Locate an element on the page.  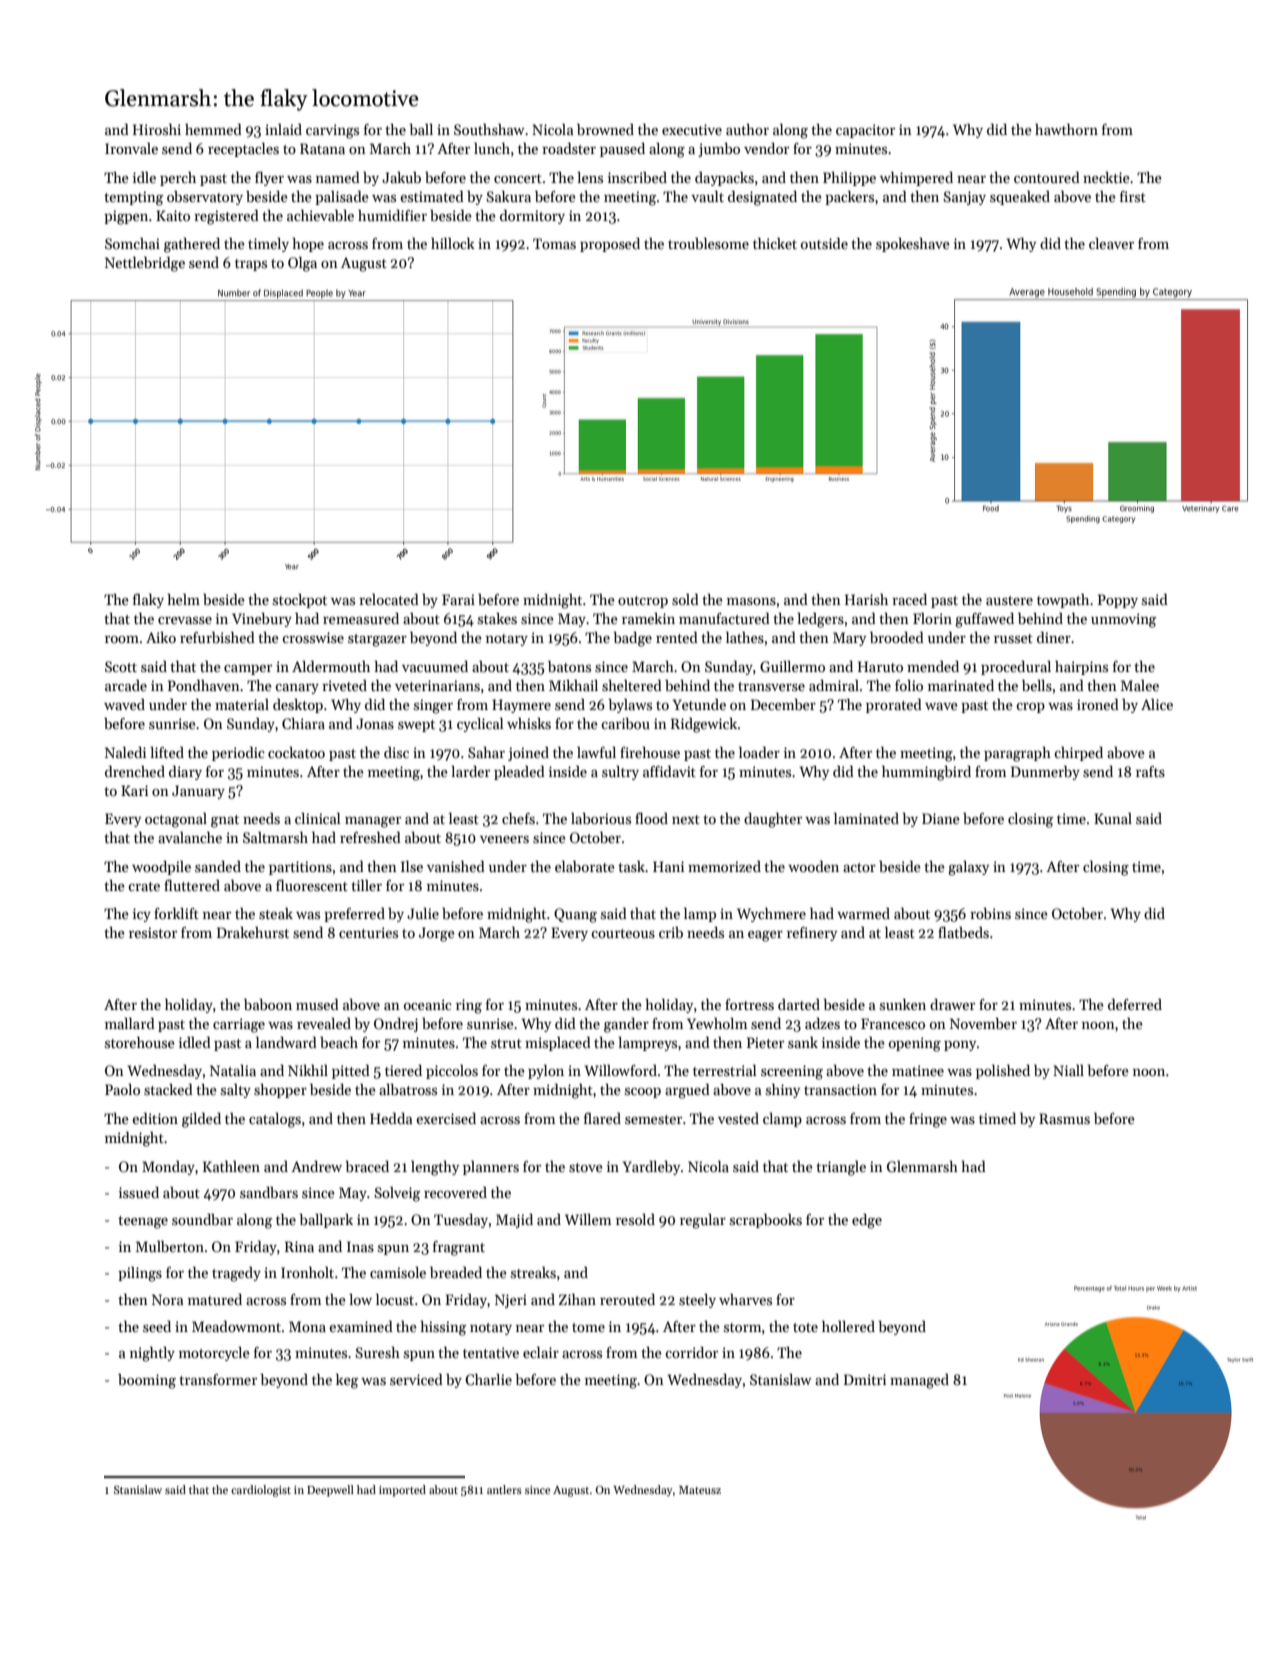
motorcycle is located at coordinates (214, 1354).
